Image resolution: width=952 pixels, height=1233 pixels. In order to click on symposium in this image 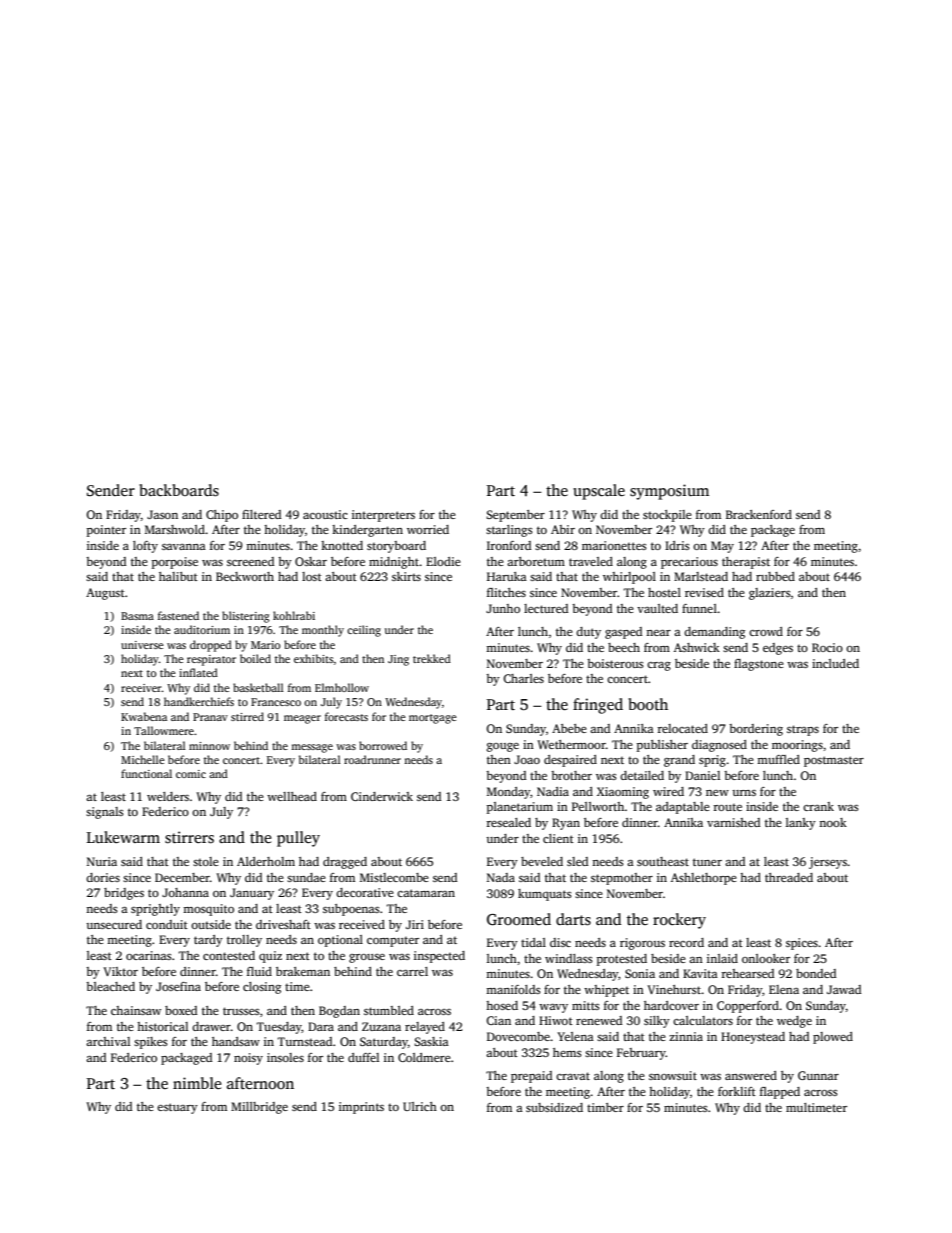, I will do `click(669, 492)`.
